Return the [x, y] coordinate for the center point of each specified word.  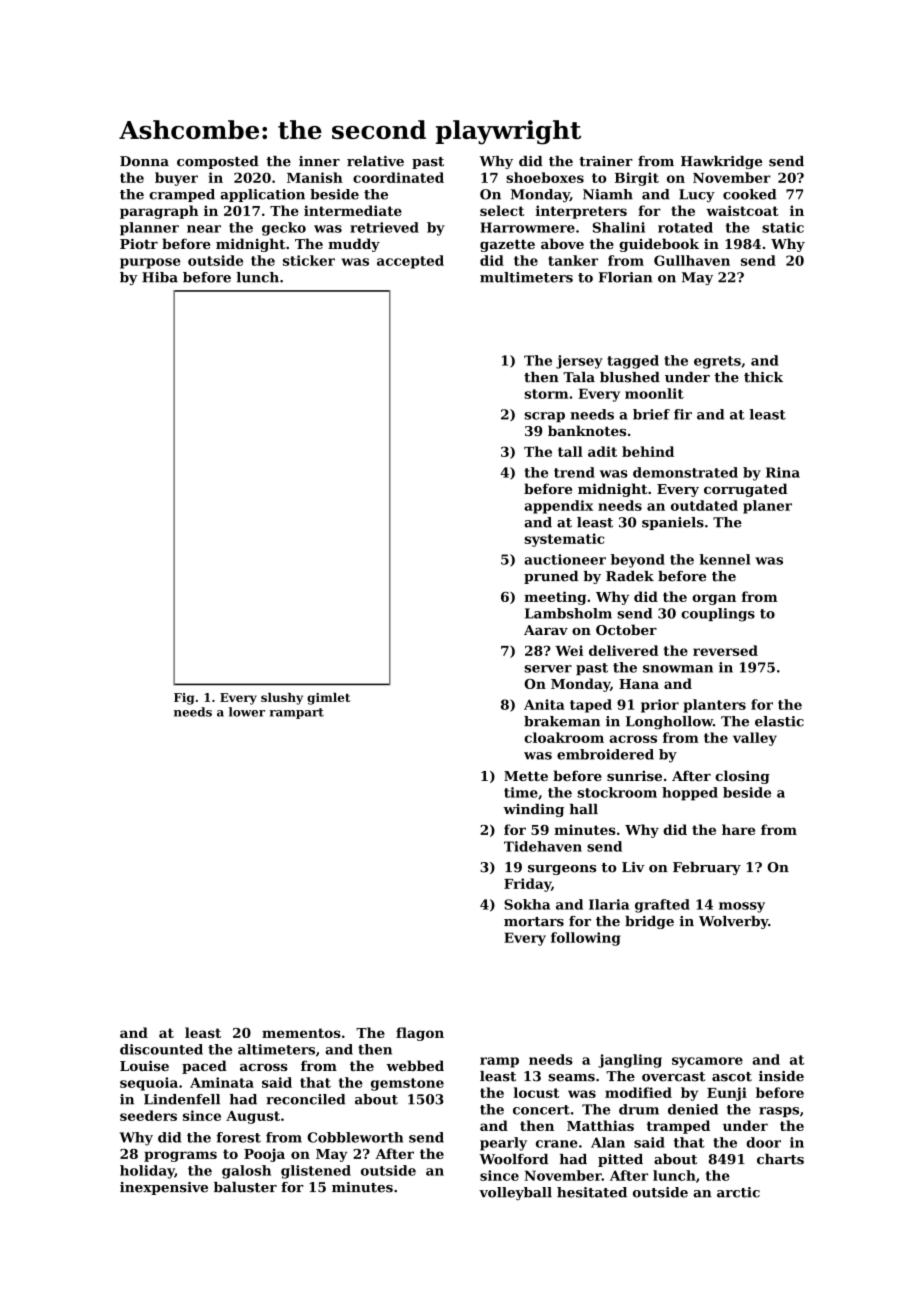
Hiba [160, 277]
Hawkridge [721, 162]
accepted [410, 262]
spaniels [673, 523]
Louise [144, 1065]
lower [247, 712]
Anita [544, 704]
